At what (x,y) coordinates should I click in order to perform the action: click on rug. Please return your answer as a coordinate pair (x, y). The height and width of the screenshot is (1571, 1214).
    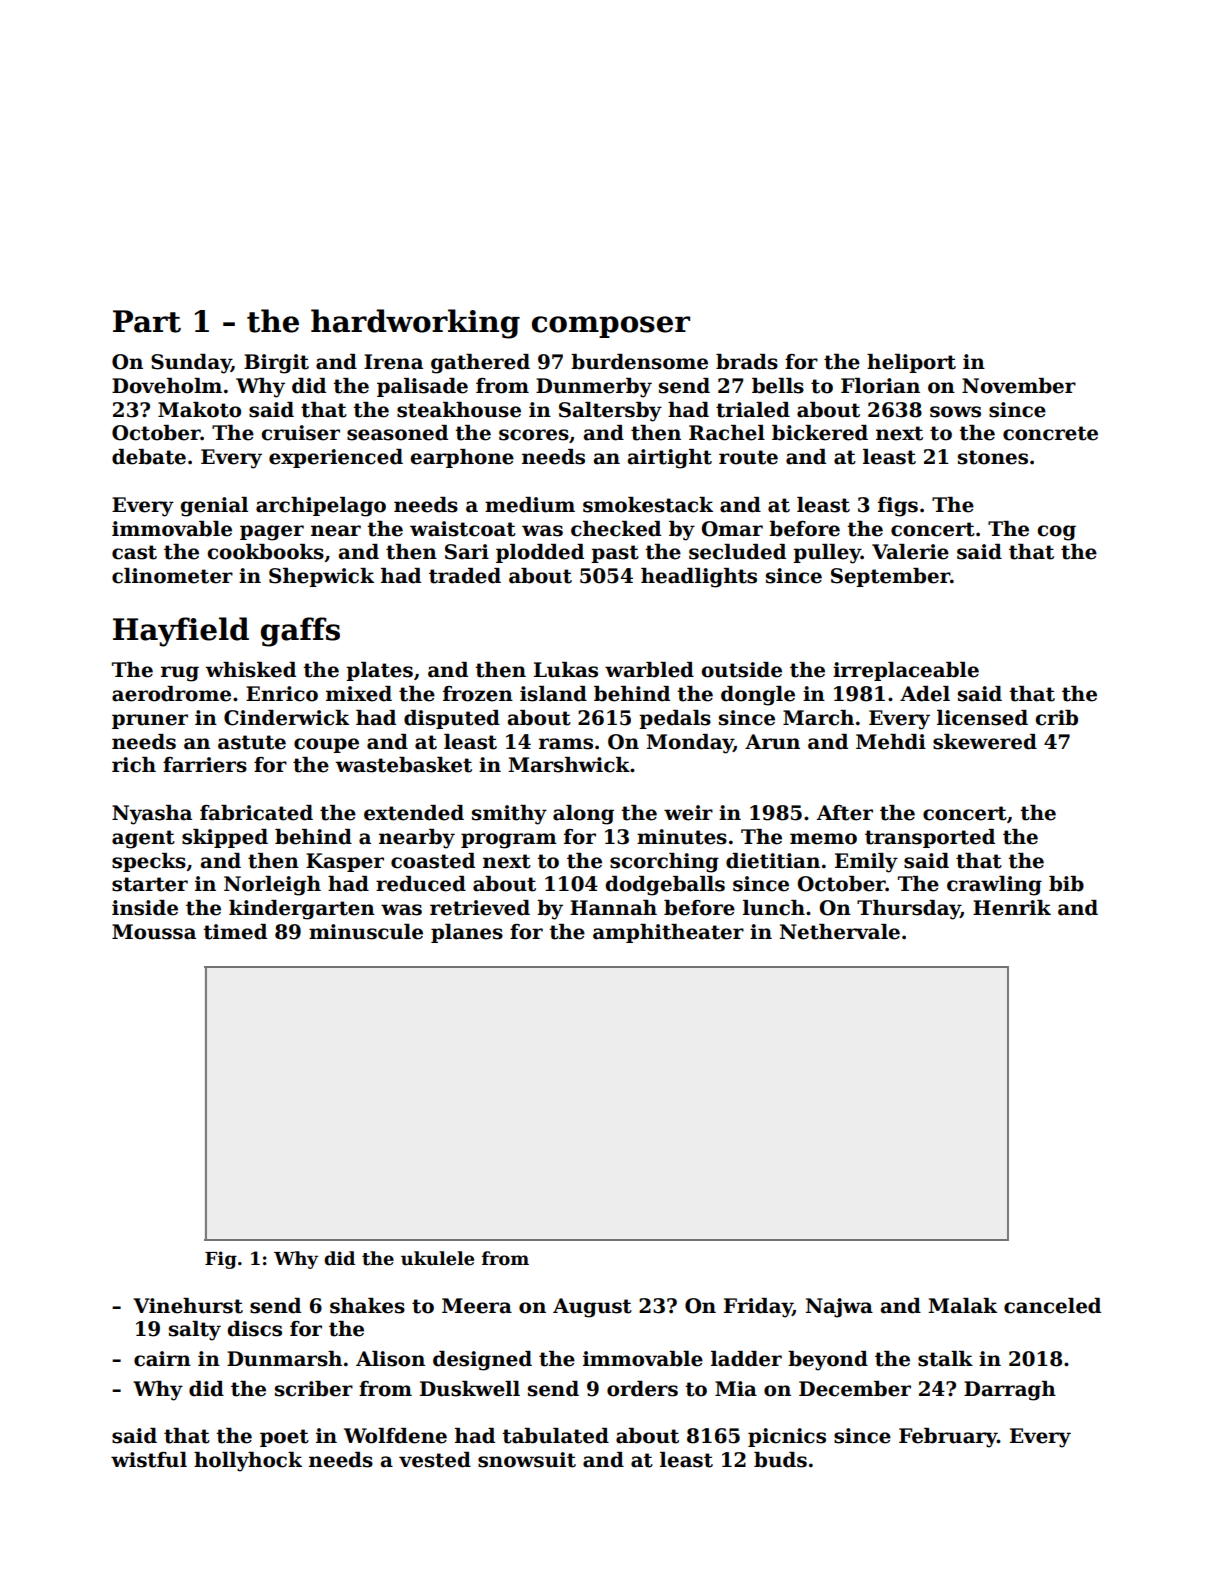
    Looking at the image, I should click on (180, 674).
